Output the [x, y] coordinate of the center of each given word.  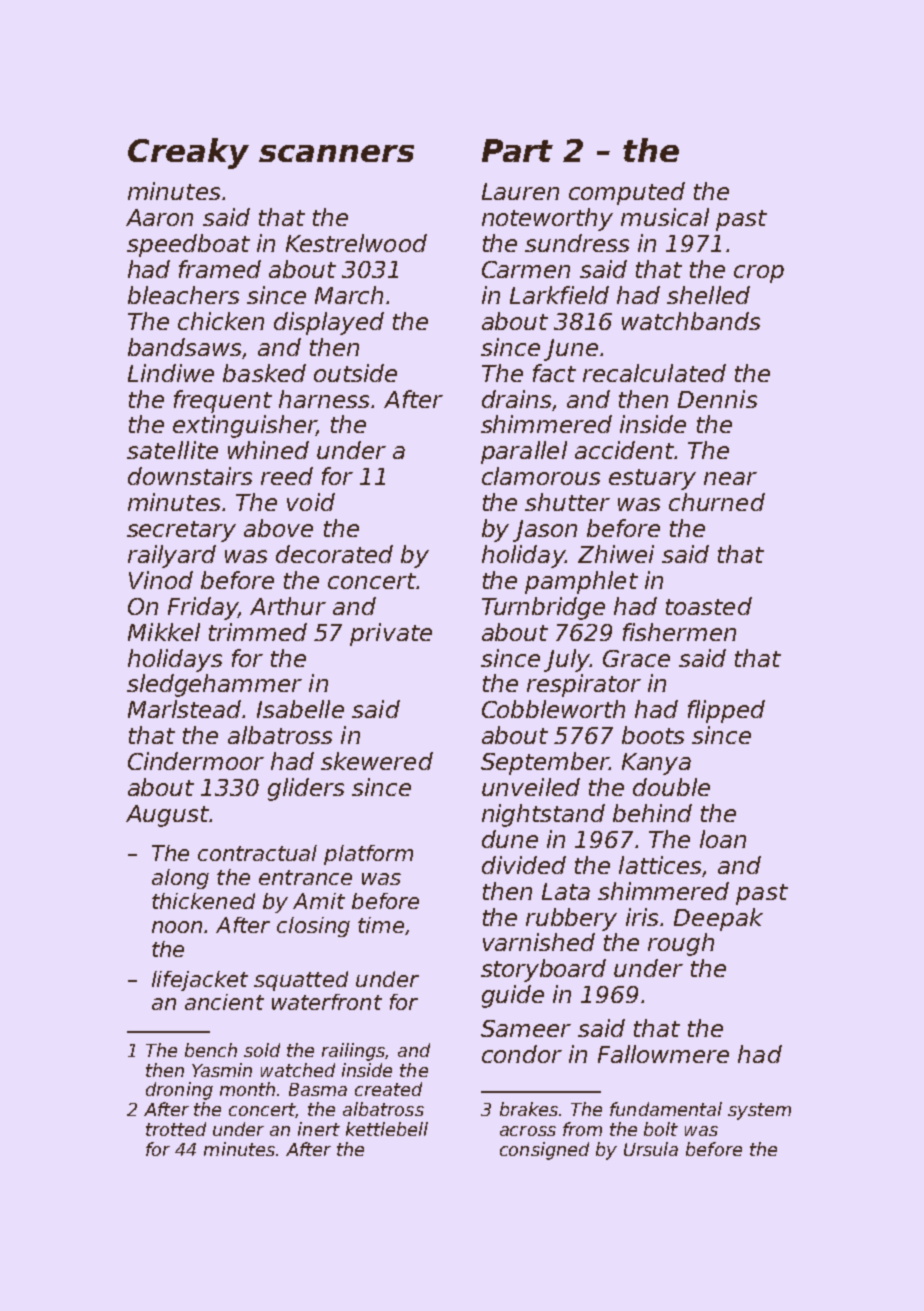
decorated [334, 554]
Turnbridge [543, 608]
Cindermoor [196, 761]
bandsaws [184, 347]
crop [759, 274]
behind [652, 813]
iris [642, 917]
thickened [203, 901]
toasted [709, 606]
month [247, 1089]
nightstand [543, 815]
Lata [566, 891]
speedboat [188, 245]
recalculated [654, 373]
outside [355, 373]
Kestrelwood [356, 243]
